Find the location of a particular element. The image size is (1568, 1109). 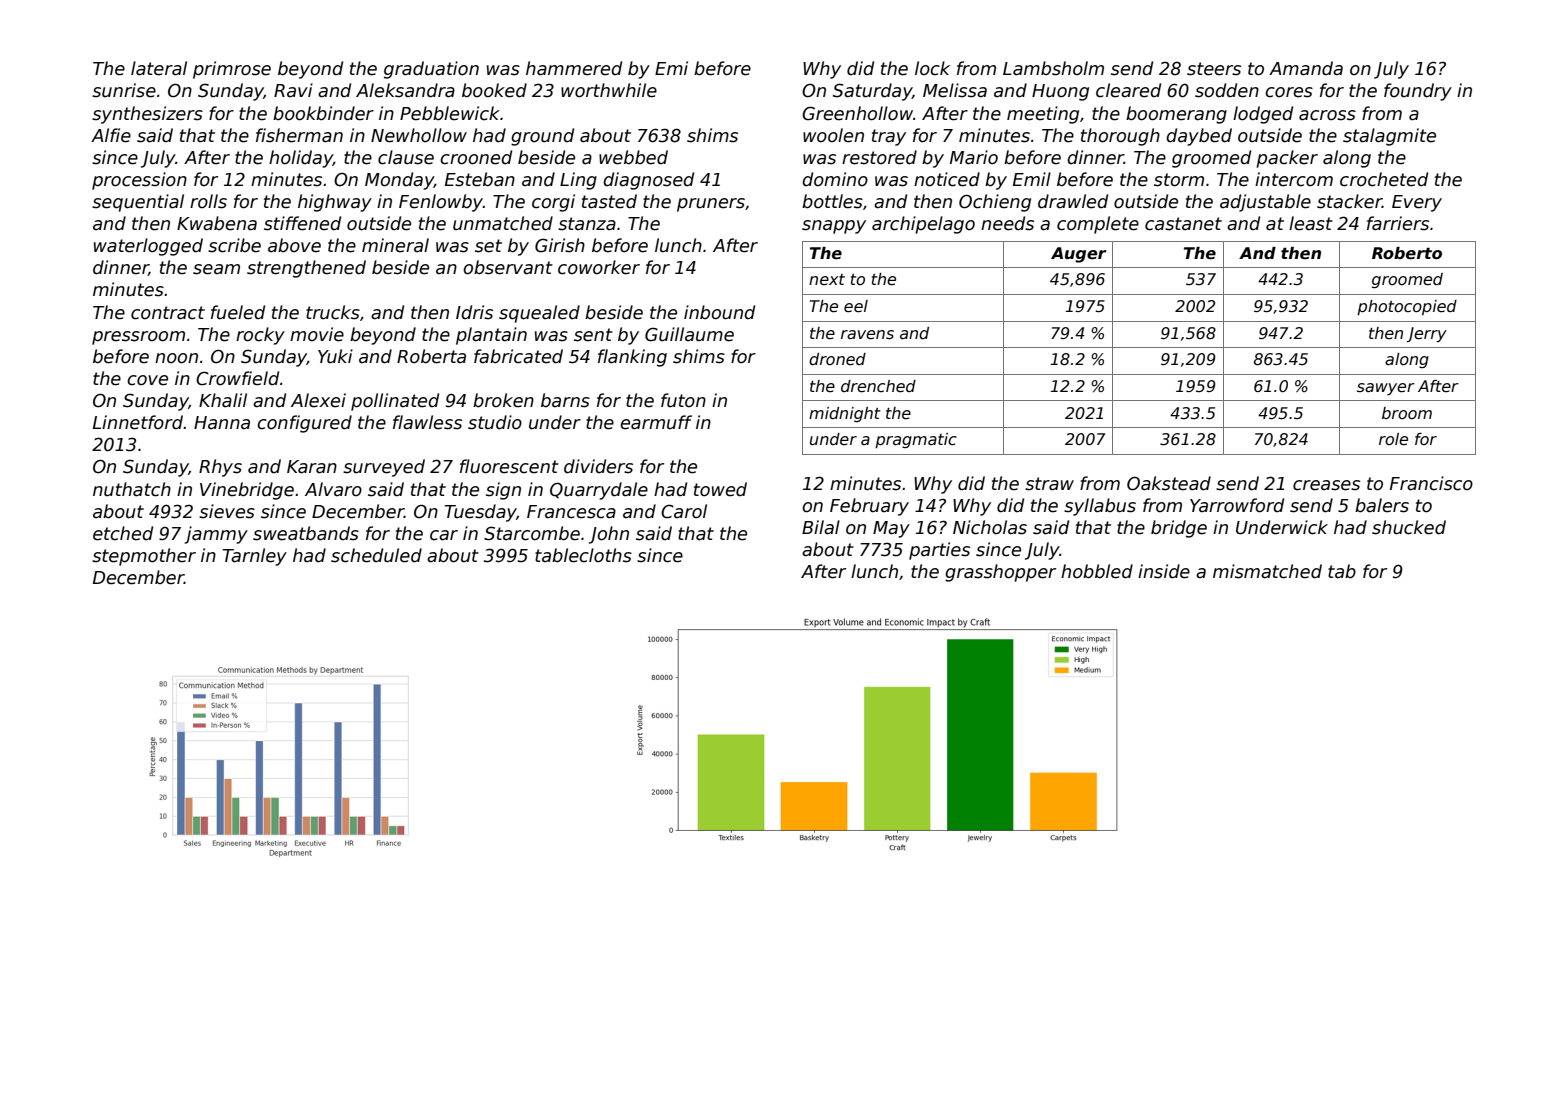

holiday is located at coordinates (301, 159).
